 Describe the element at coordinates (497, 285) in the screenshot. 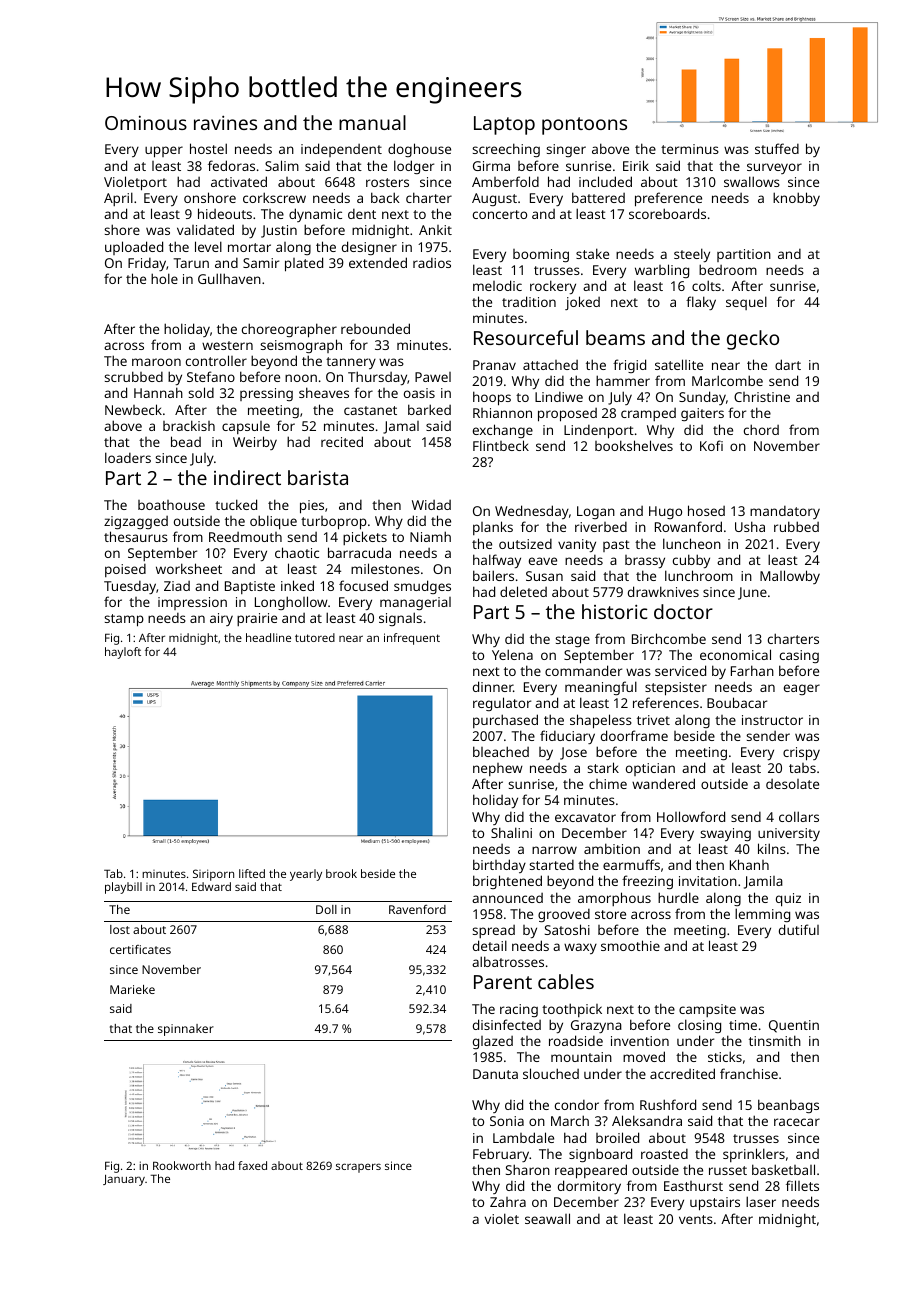

I see `melodic` at that location.
